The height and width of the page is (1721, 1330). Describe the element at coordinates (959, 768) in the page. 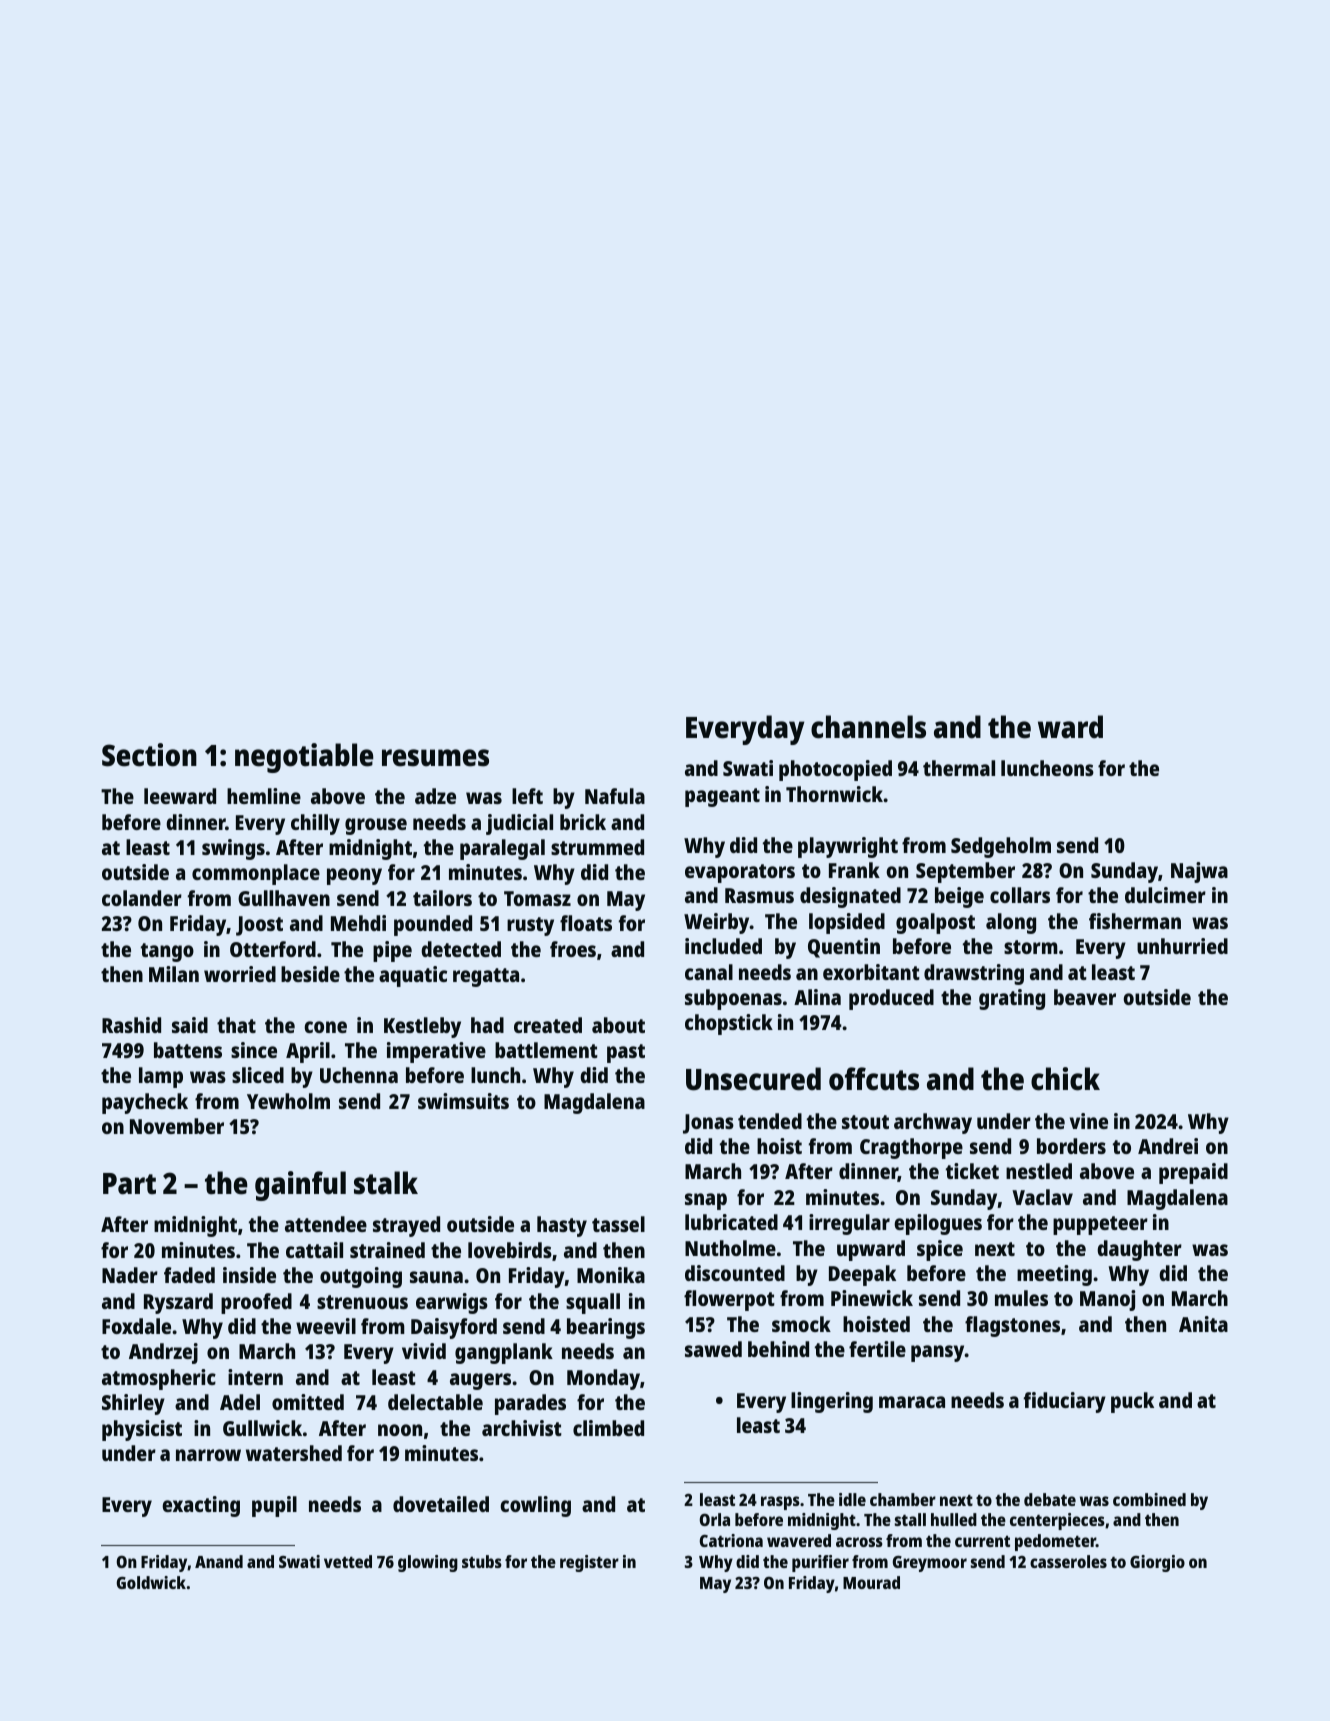

I see `thermal` at that location.
